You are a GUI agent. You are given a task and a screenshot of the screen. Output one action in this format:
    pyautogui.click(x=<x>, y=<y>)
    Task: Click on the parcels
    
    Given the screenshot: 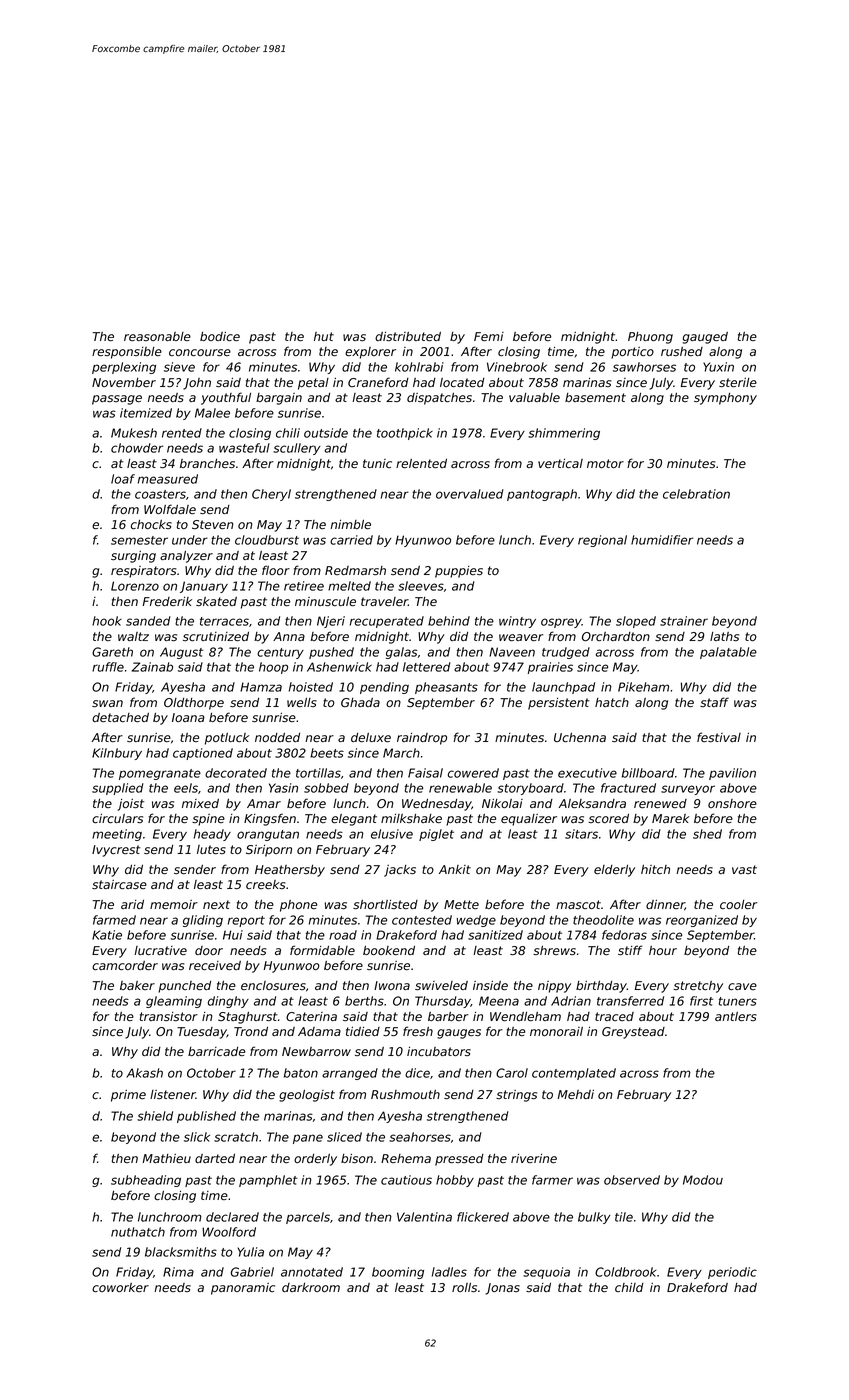 What is the action you would take?
    pyautogui.click(x=308, y=1218)
